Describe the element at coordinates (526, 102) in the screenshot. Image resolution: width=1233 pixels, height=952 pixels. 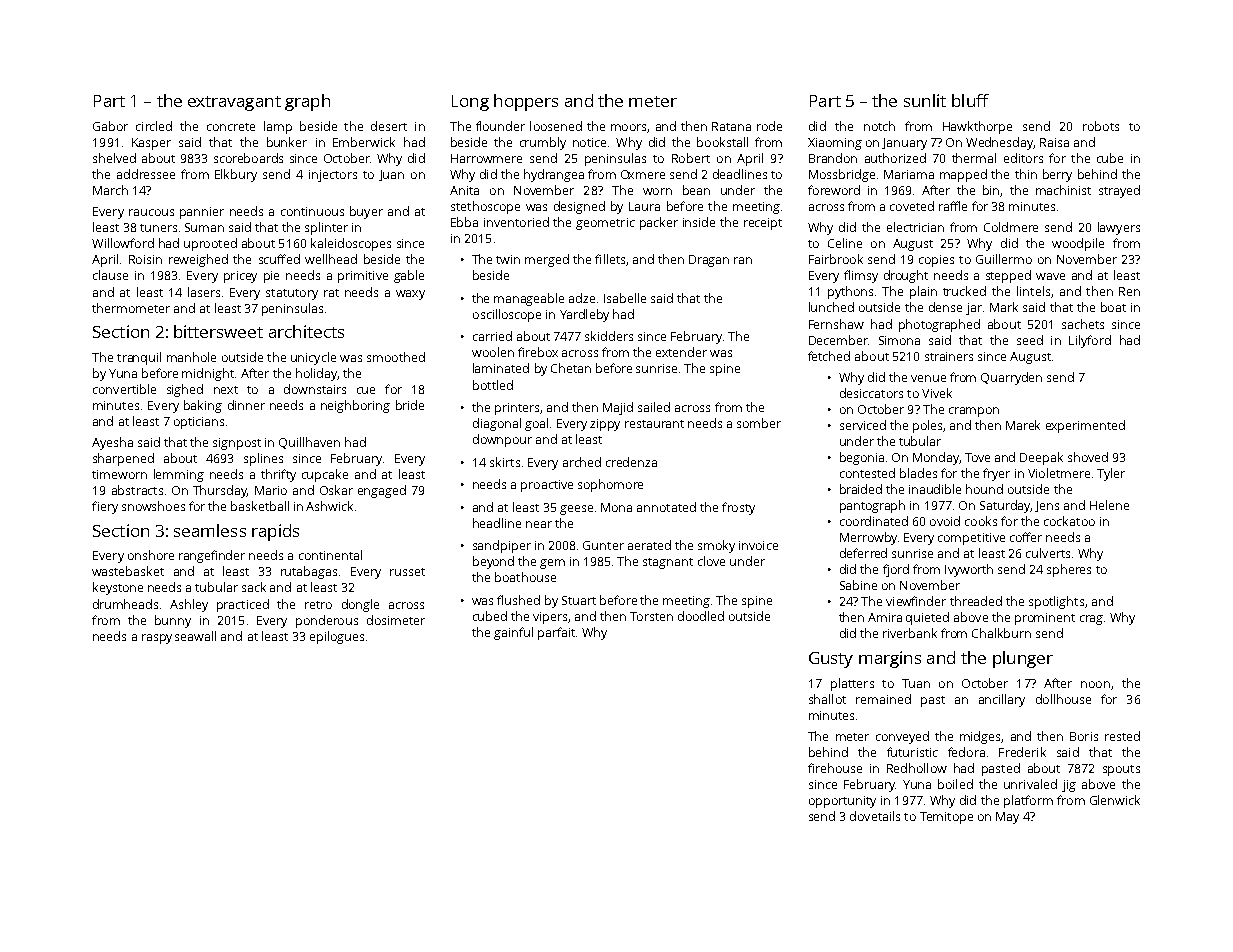
I see `hoppers` at that location.
